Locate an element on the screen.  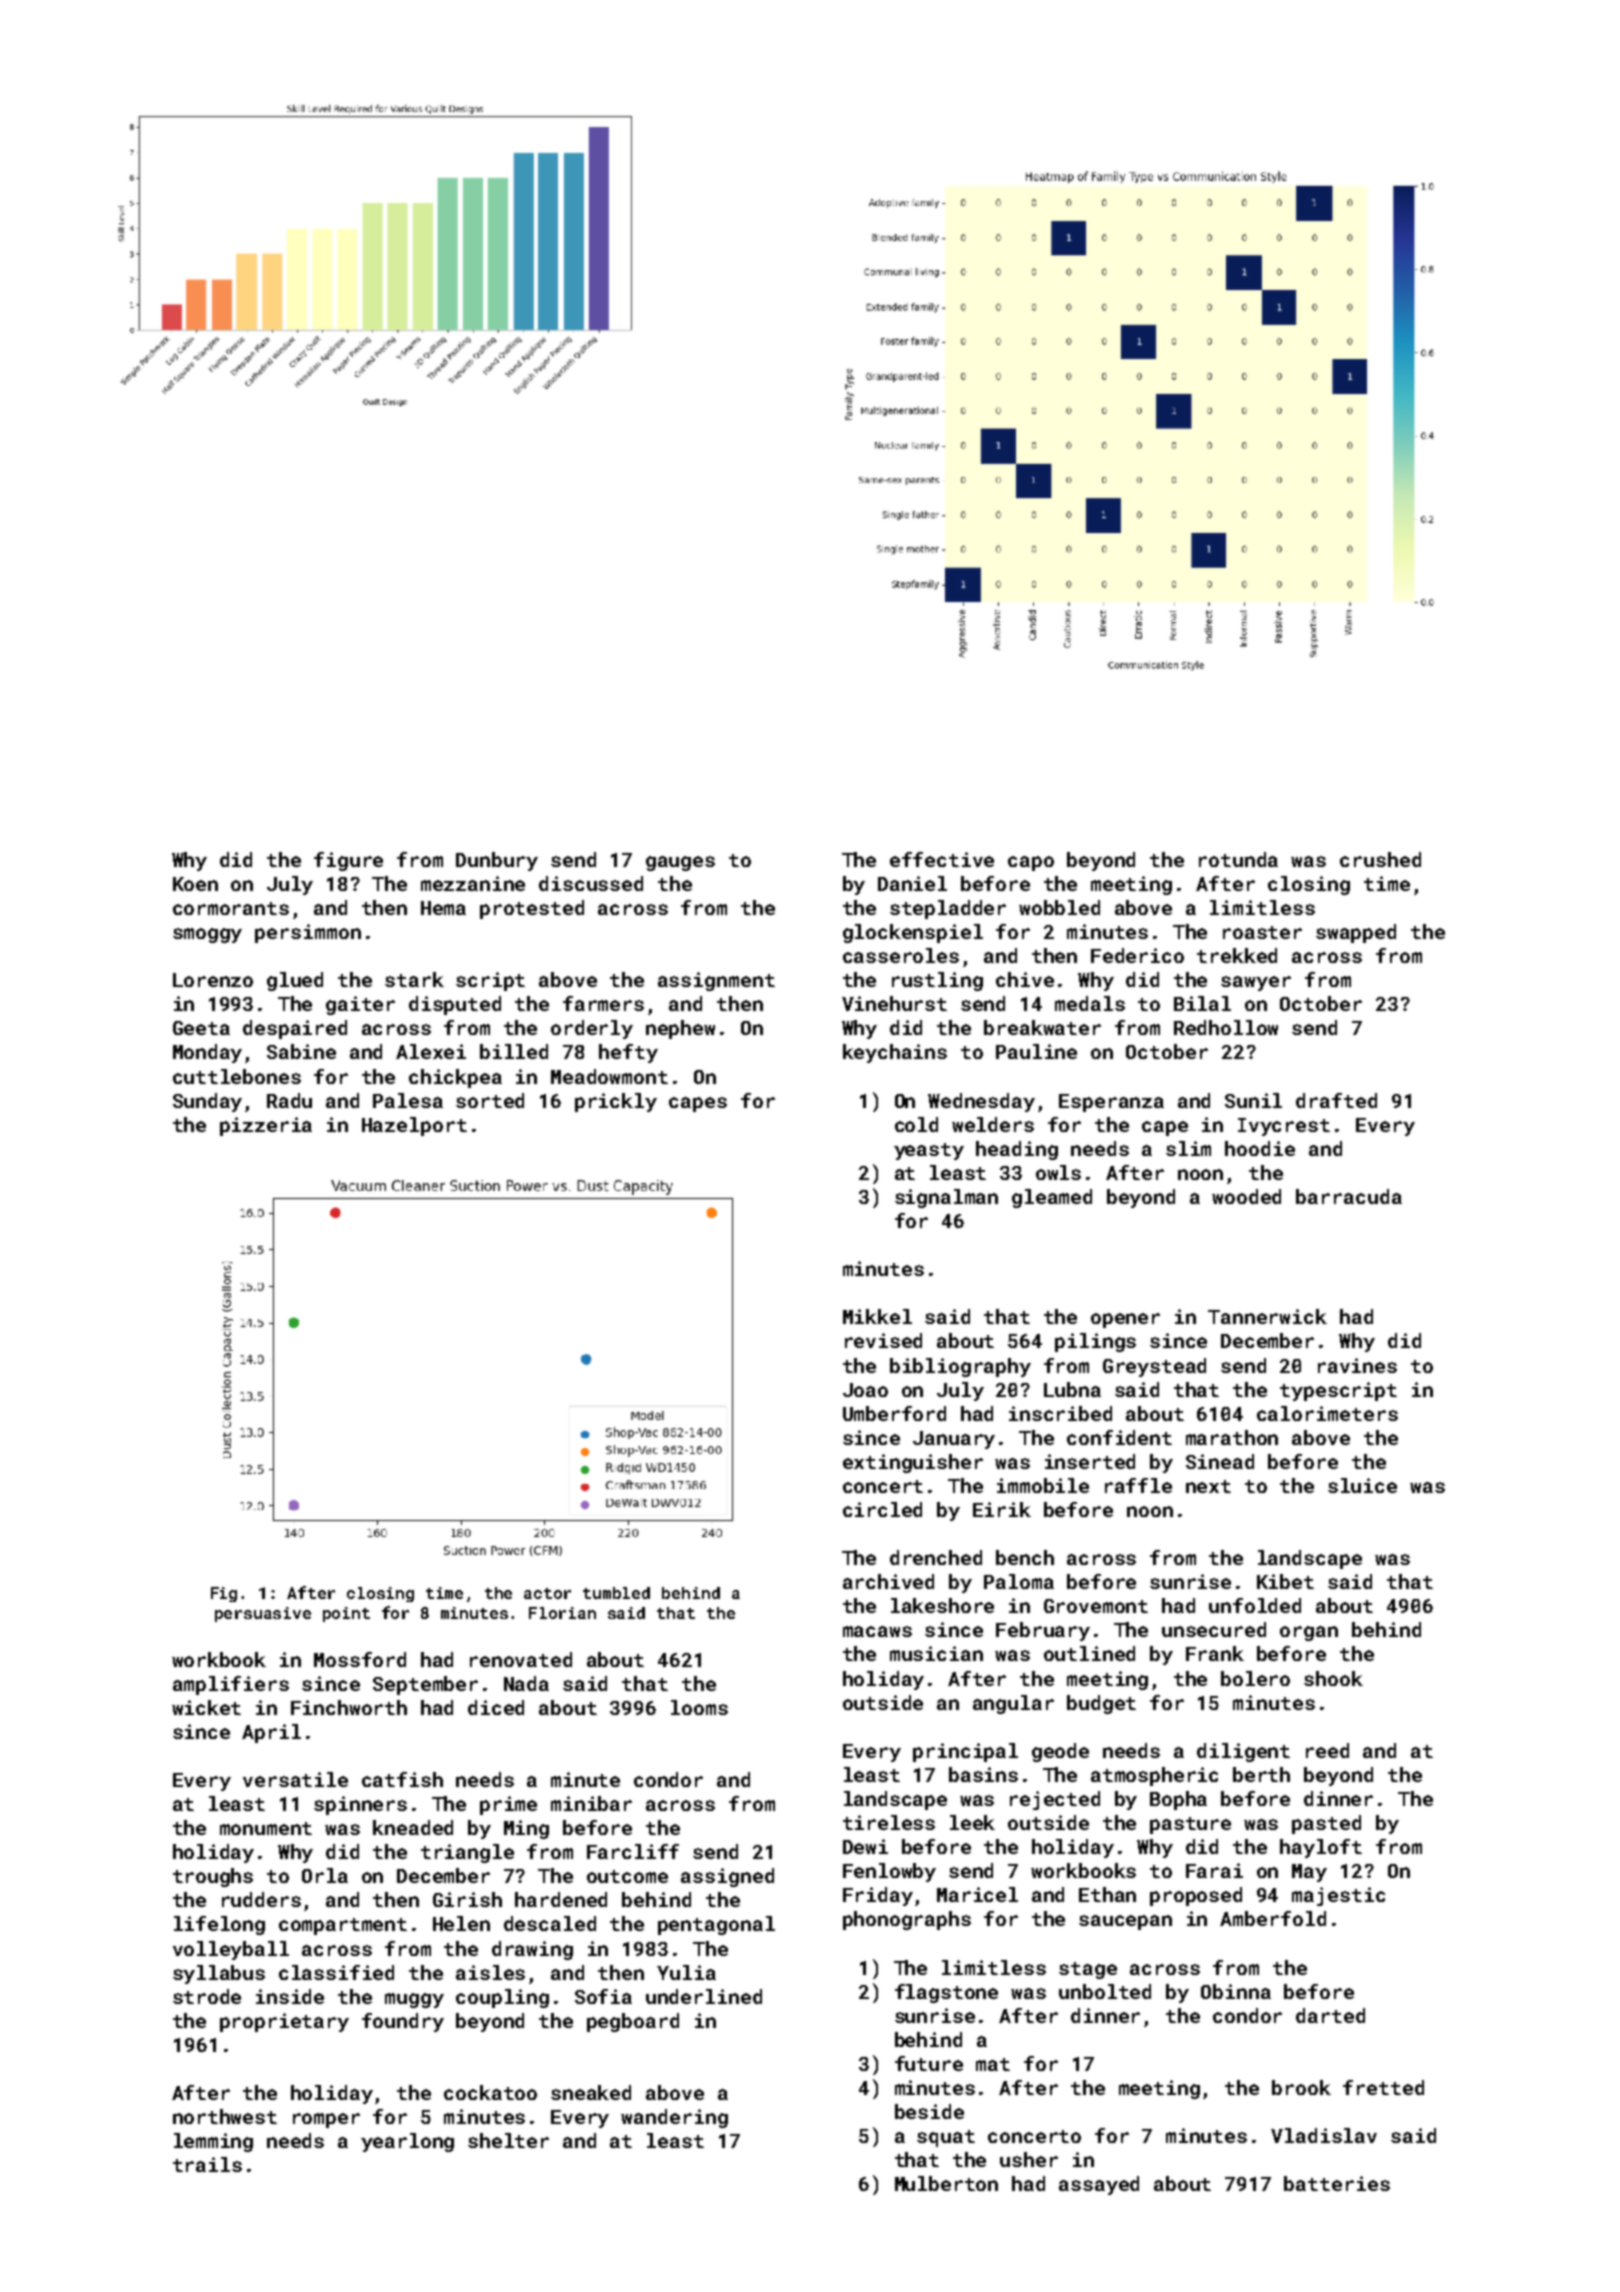
tireless is located at coordinates (889, 1822).
